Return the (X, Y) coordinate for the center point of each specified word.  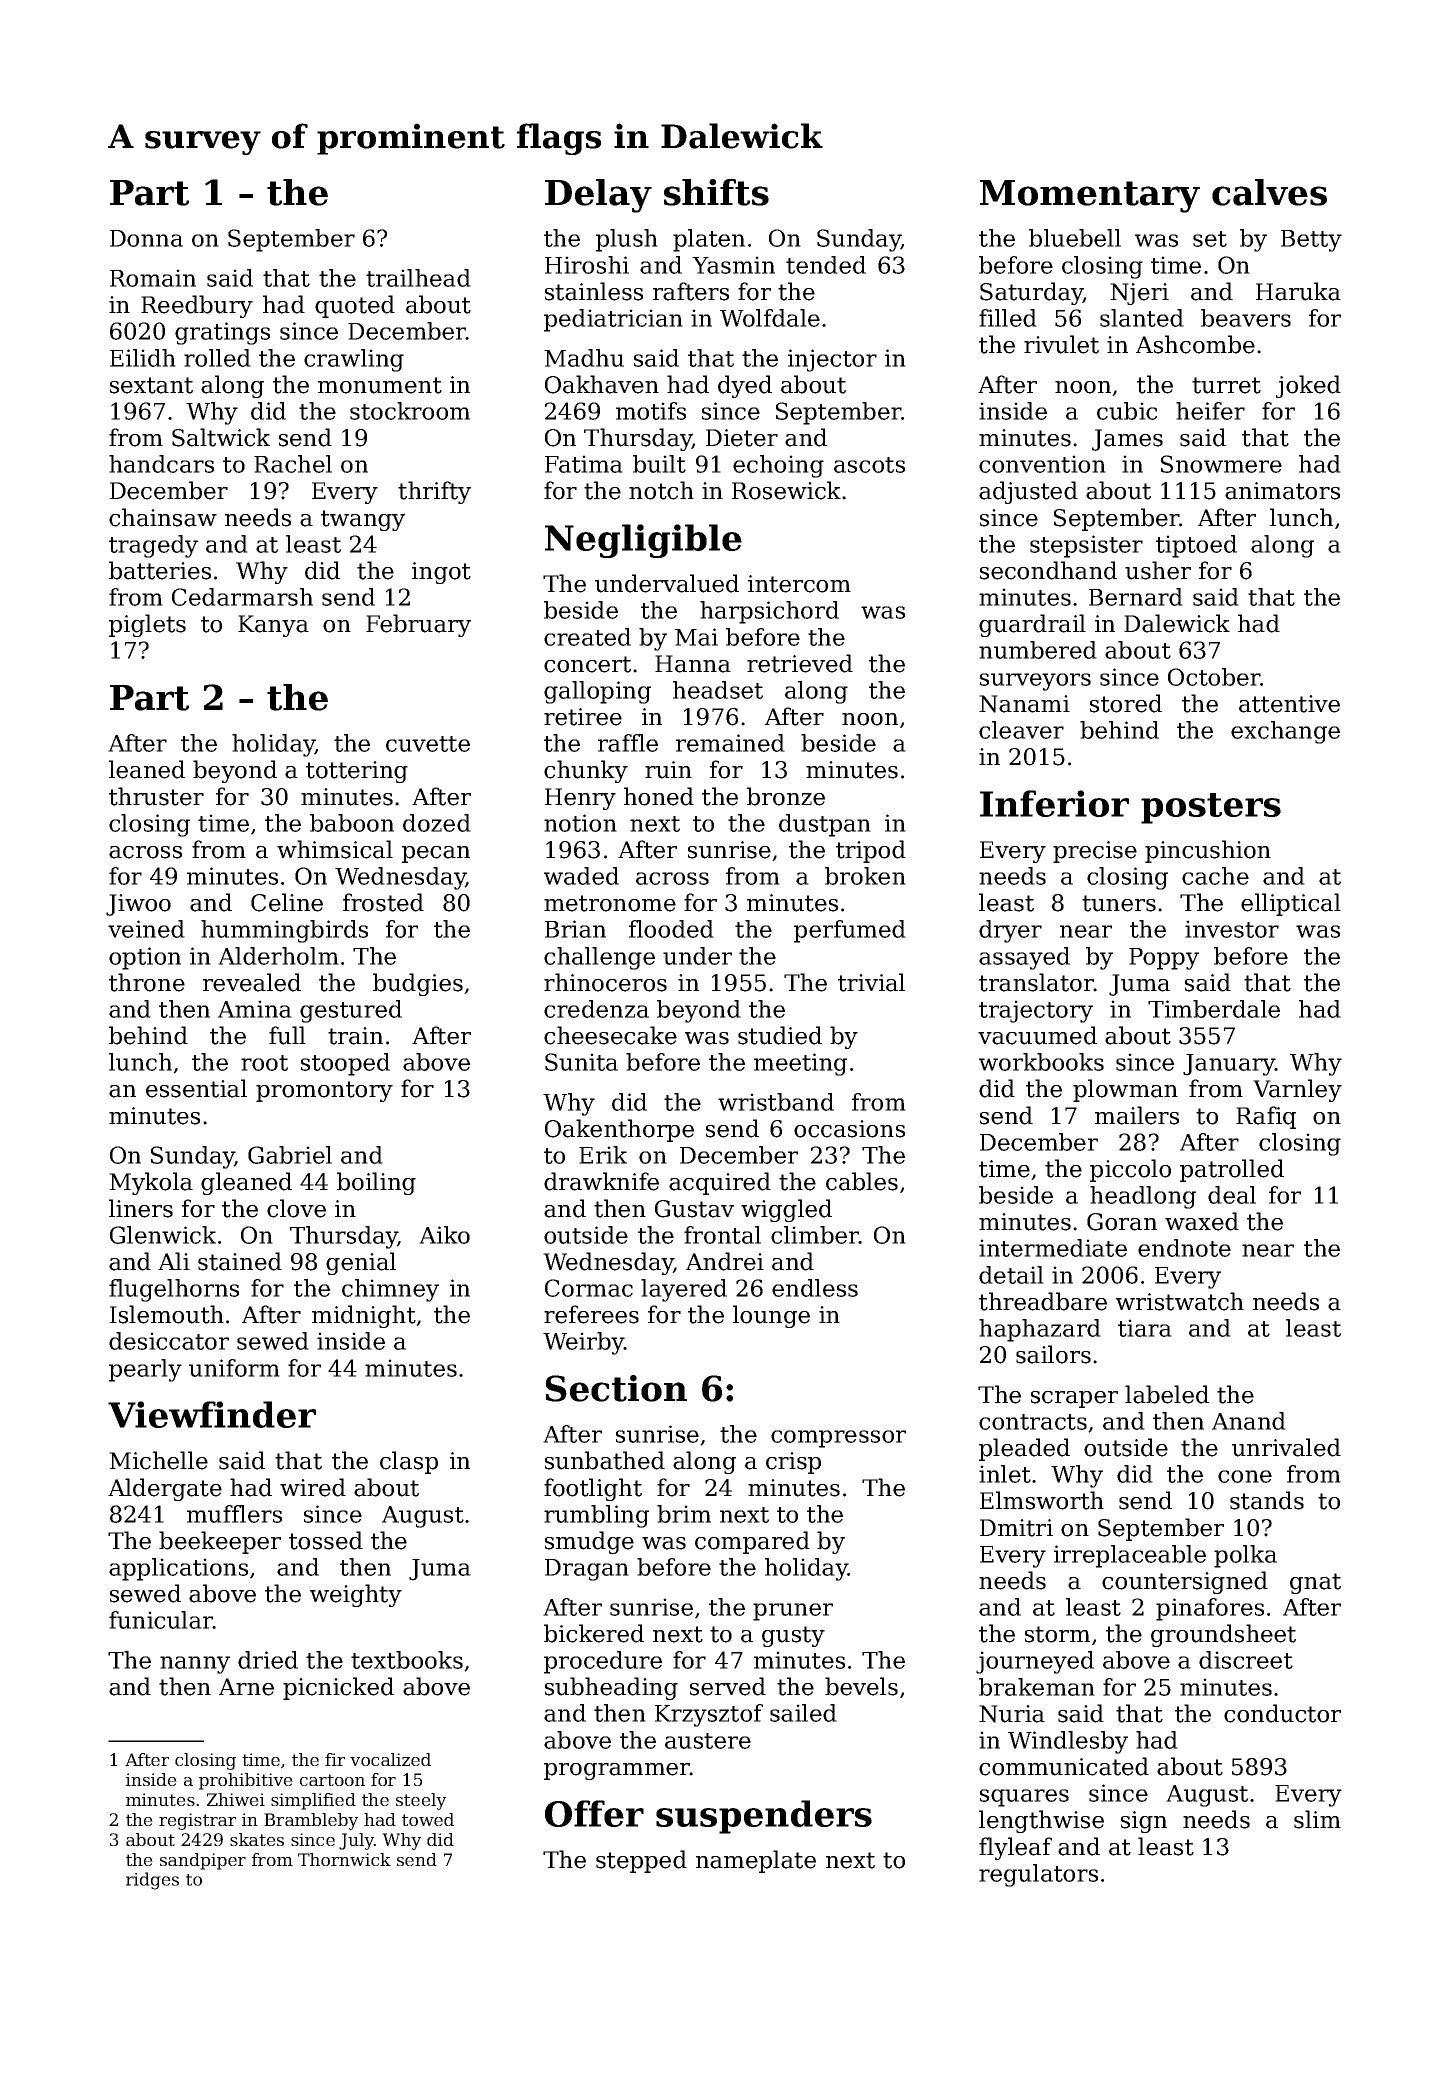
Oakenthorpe (619, 1130)
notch (661, 490)
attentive (1289, 704)
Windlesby (1068, 1742)
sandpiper (203, 1861)
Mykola (151, 1183)
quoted (355, 306)
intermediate (1053, 1248)
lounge (771, 1316)
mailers (1137, 1115)
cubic (1127, 411)
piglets (147, 625)
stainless (594, 291)
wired (313, 1487)
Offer (594, 1813)
